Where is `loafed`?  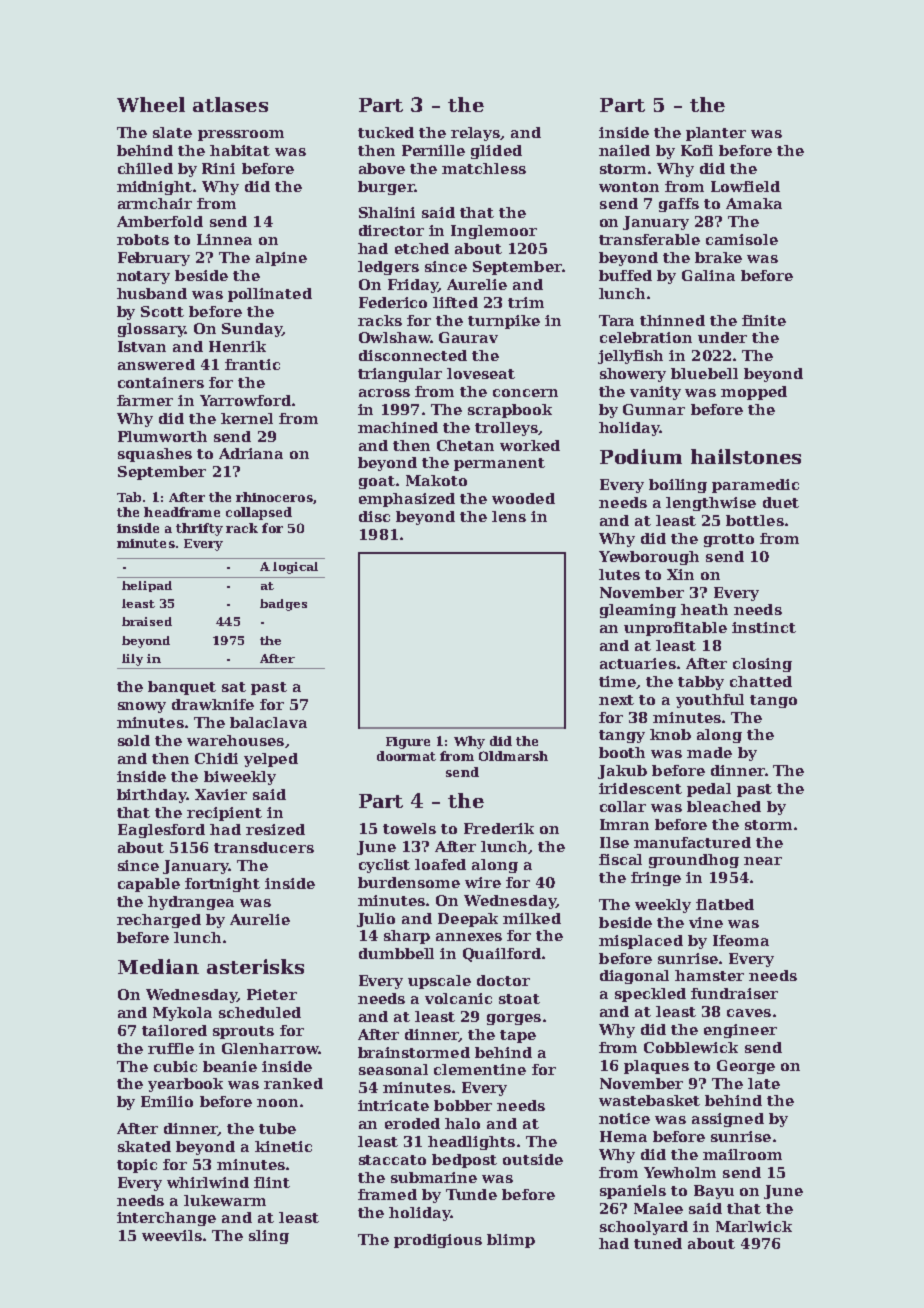 loafed is located at coordinates (440, 864).
